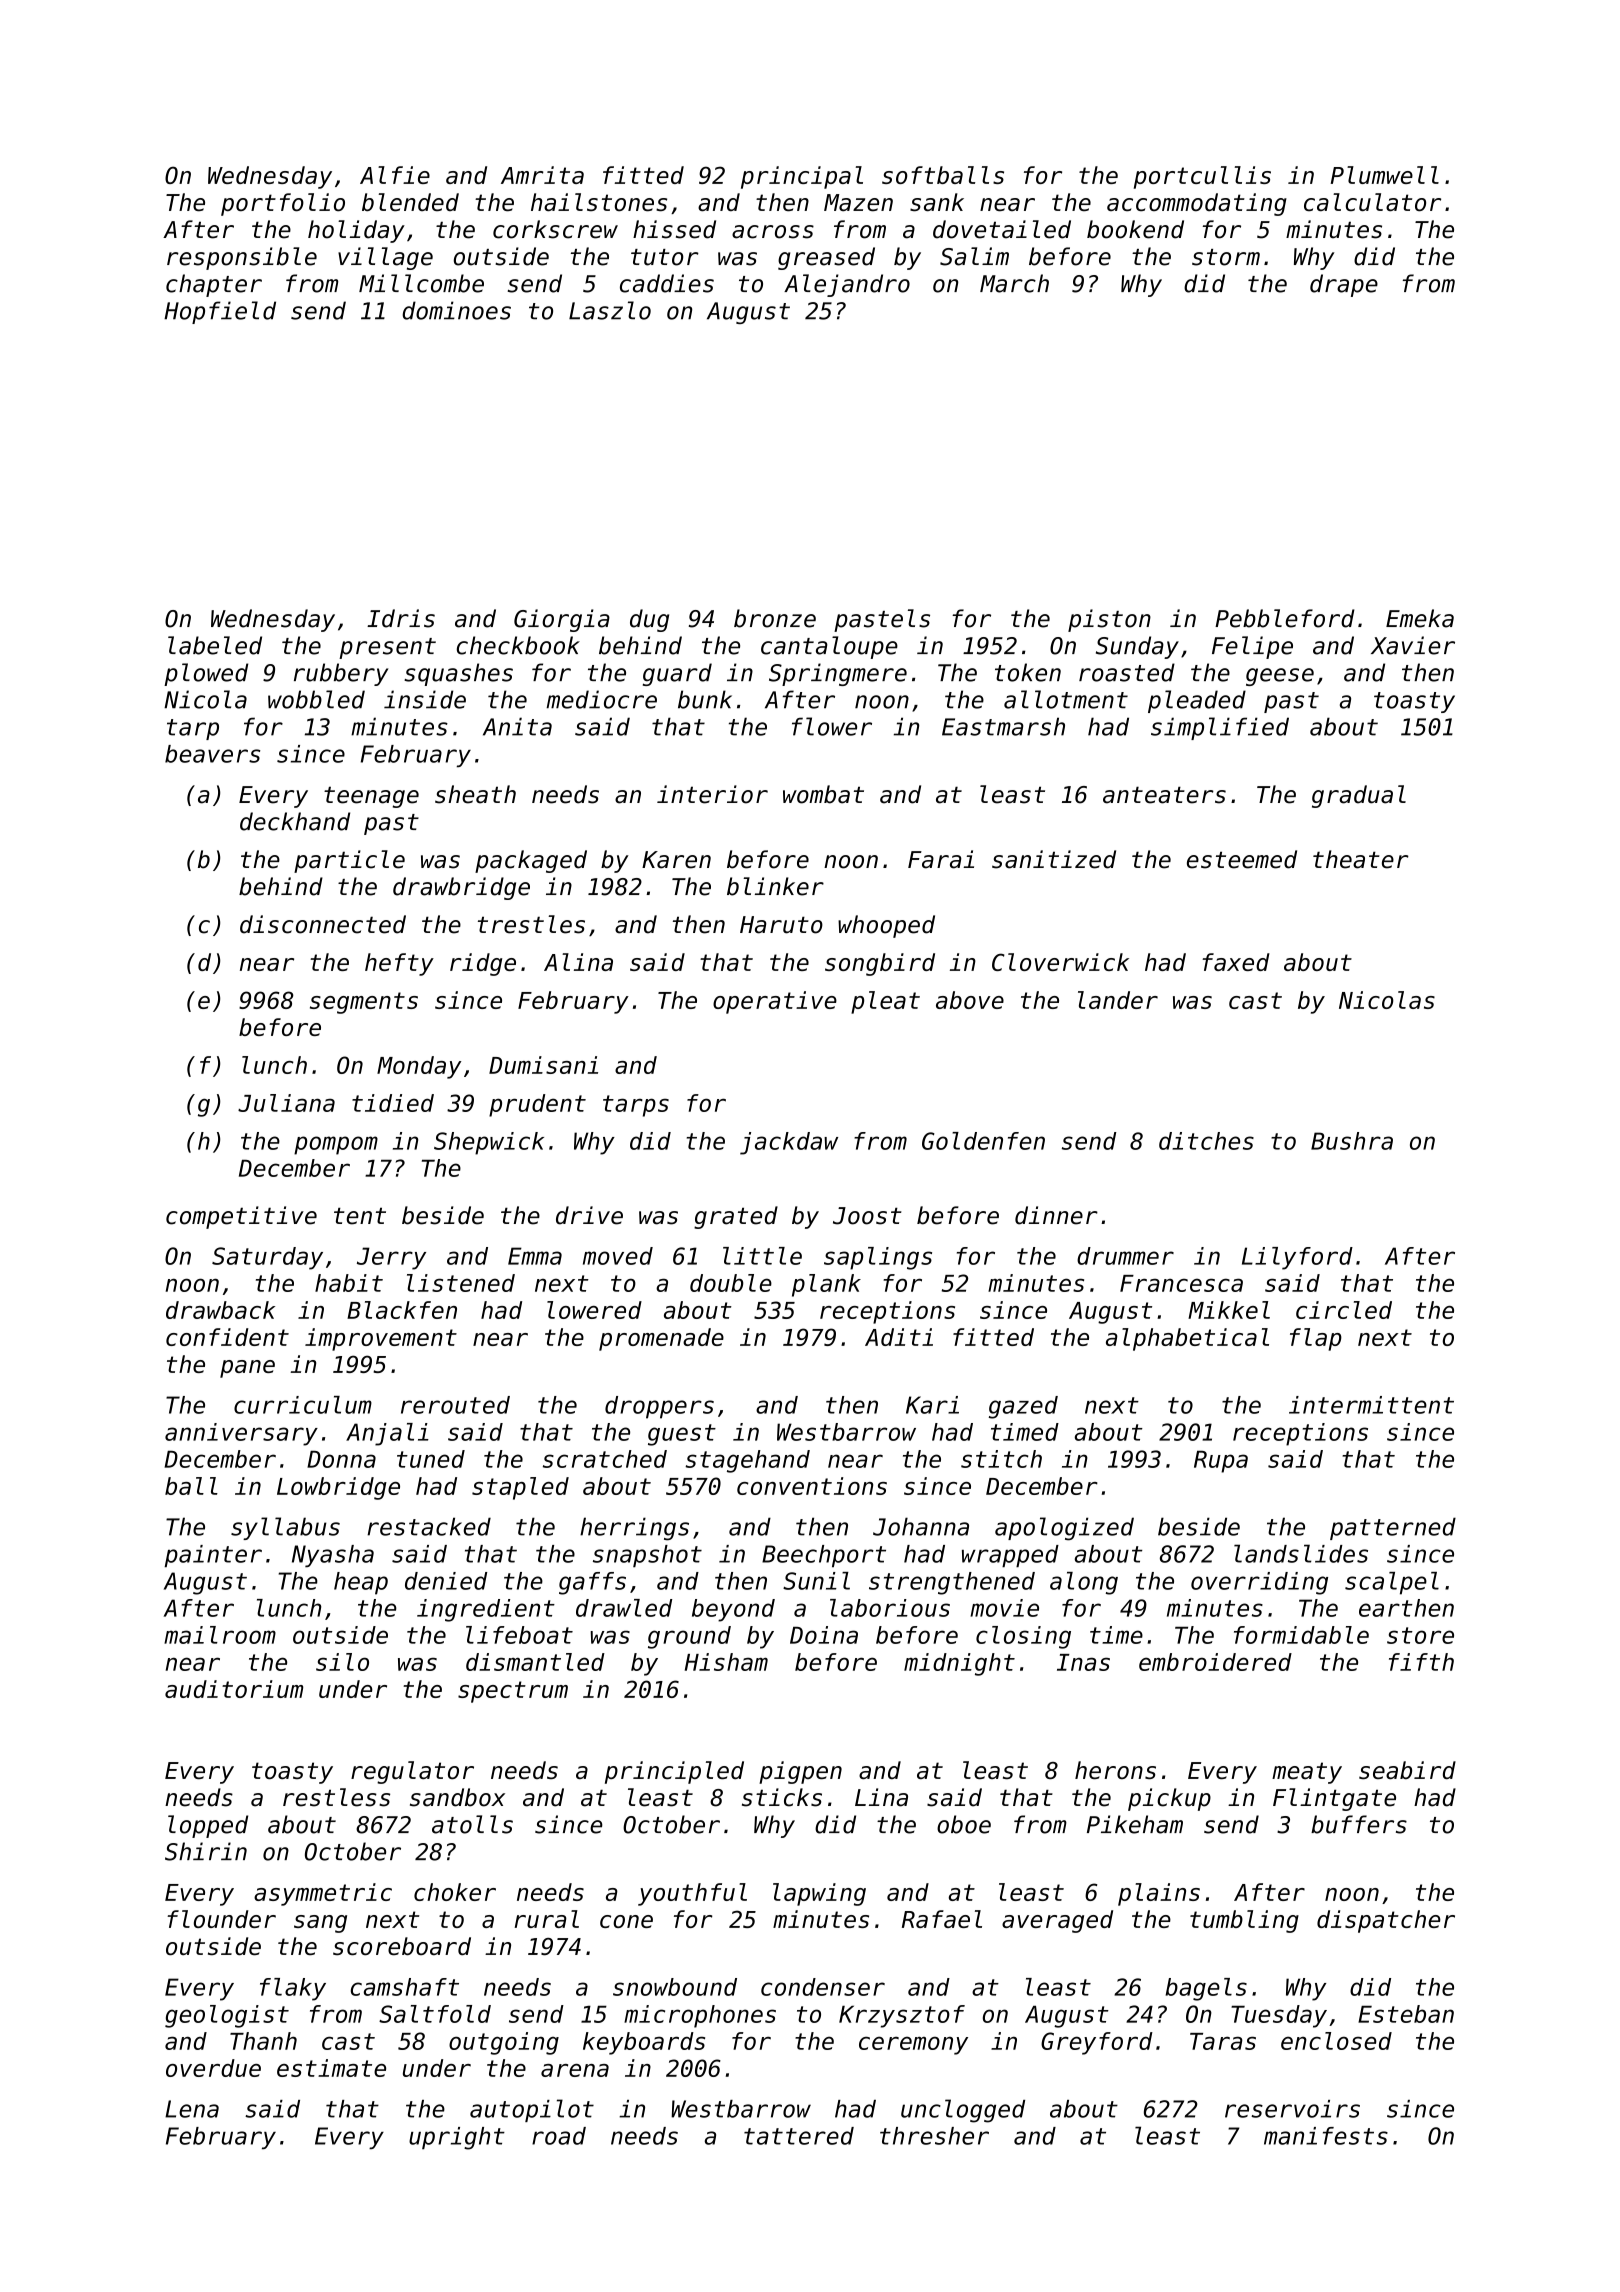  What do you see at coordinates (208, 1826) in the screenshot?
I see `lopped` at bounding box center [208, 1826].
